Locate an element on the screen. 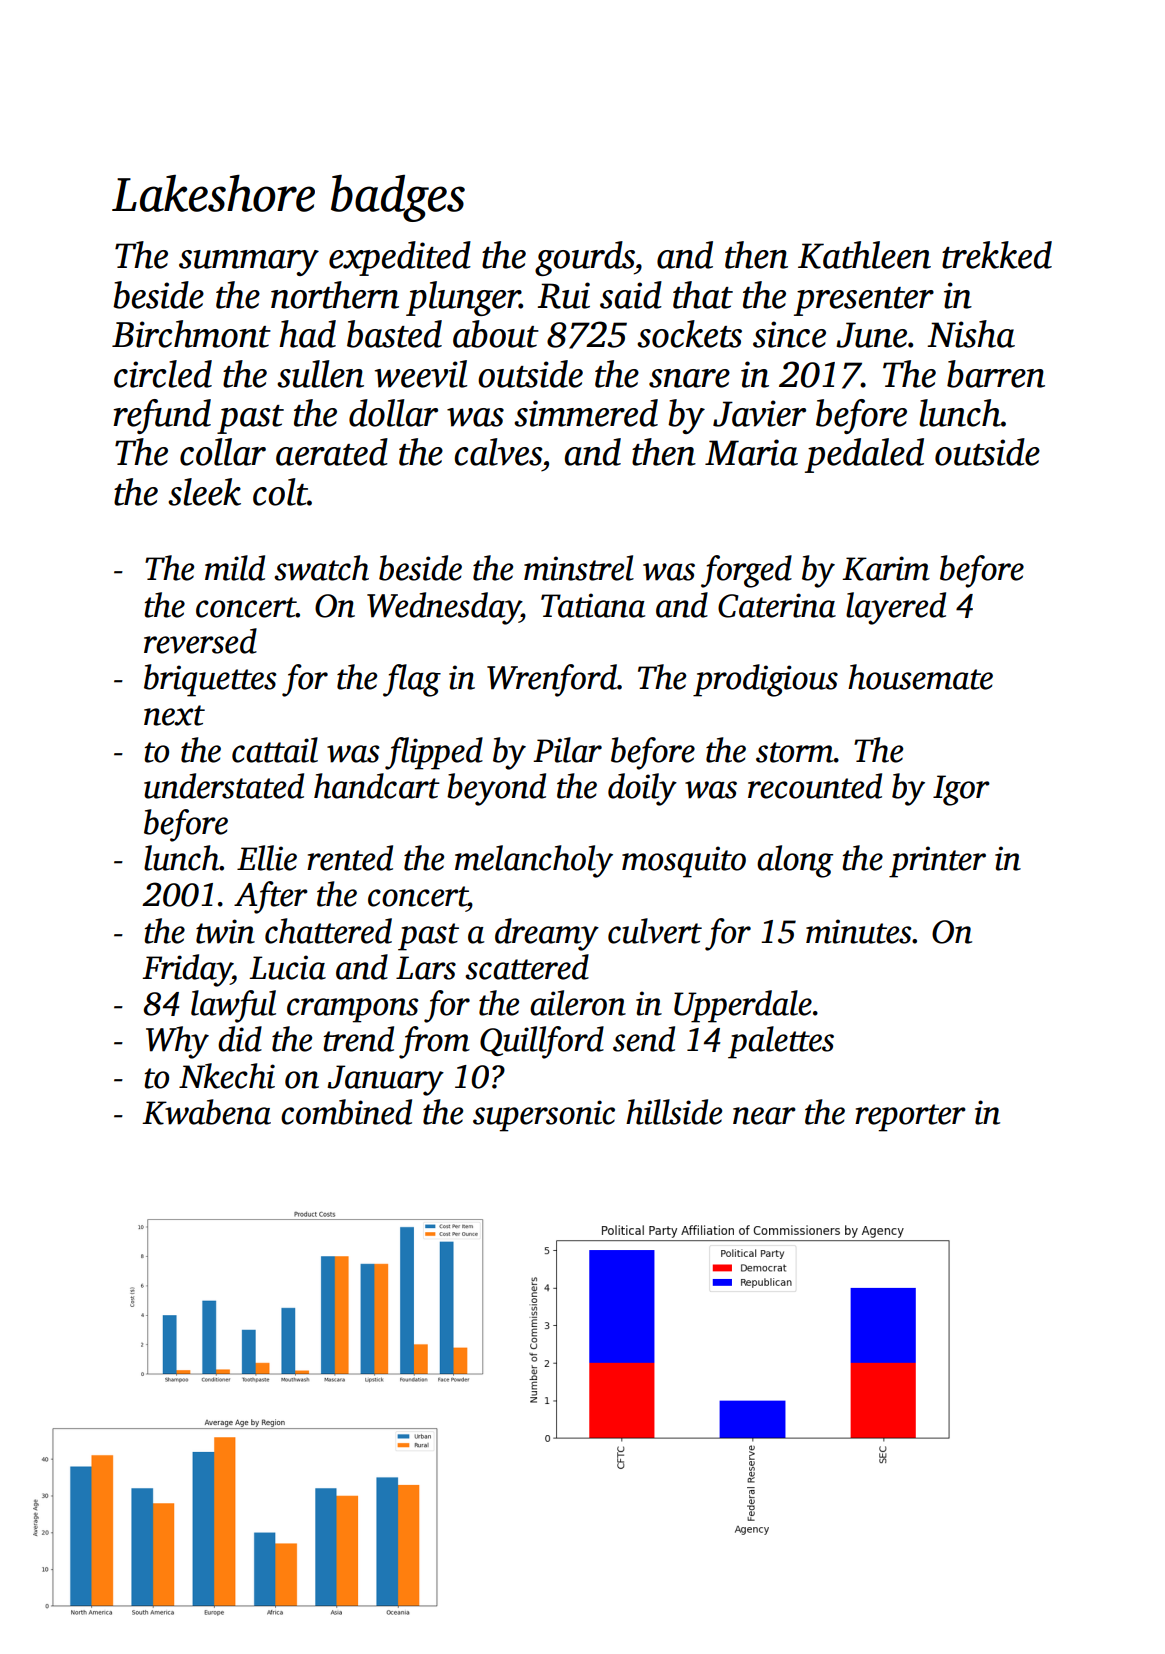 The image size is (1165, 1654). summary is located at coordinates (249, 263).
